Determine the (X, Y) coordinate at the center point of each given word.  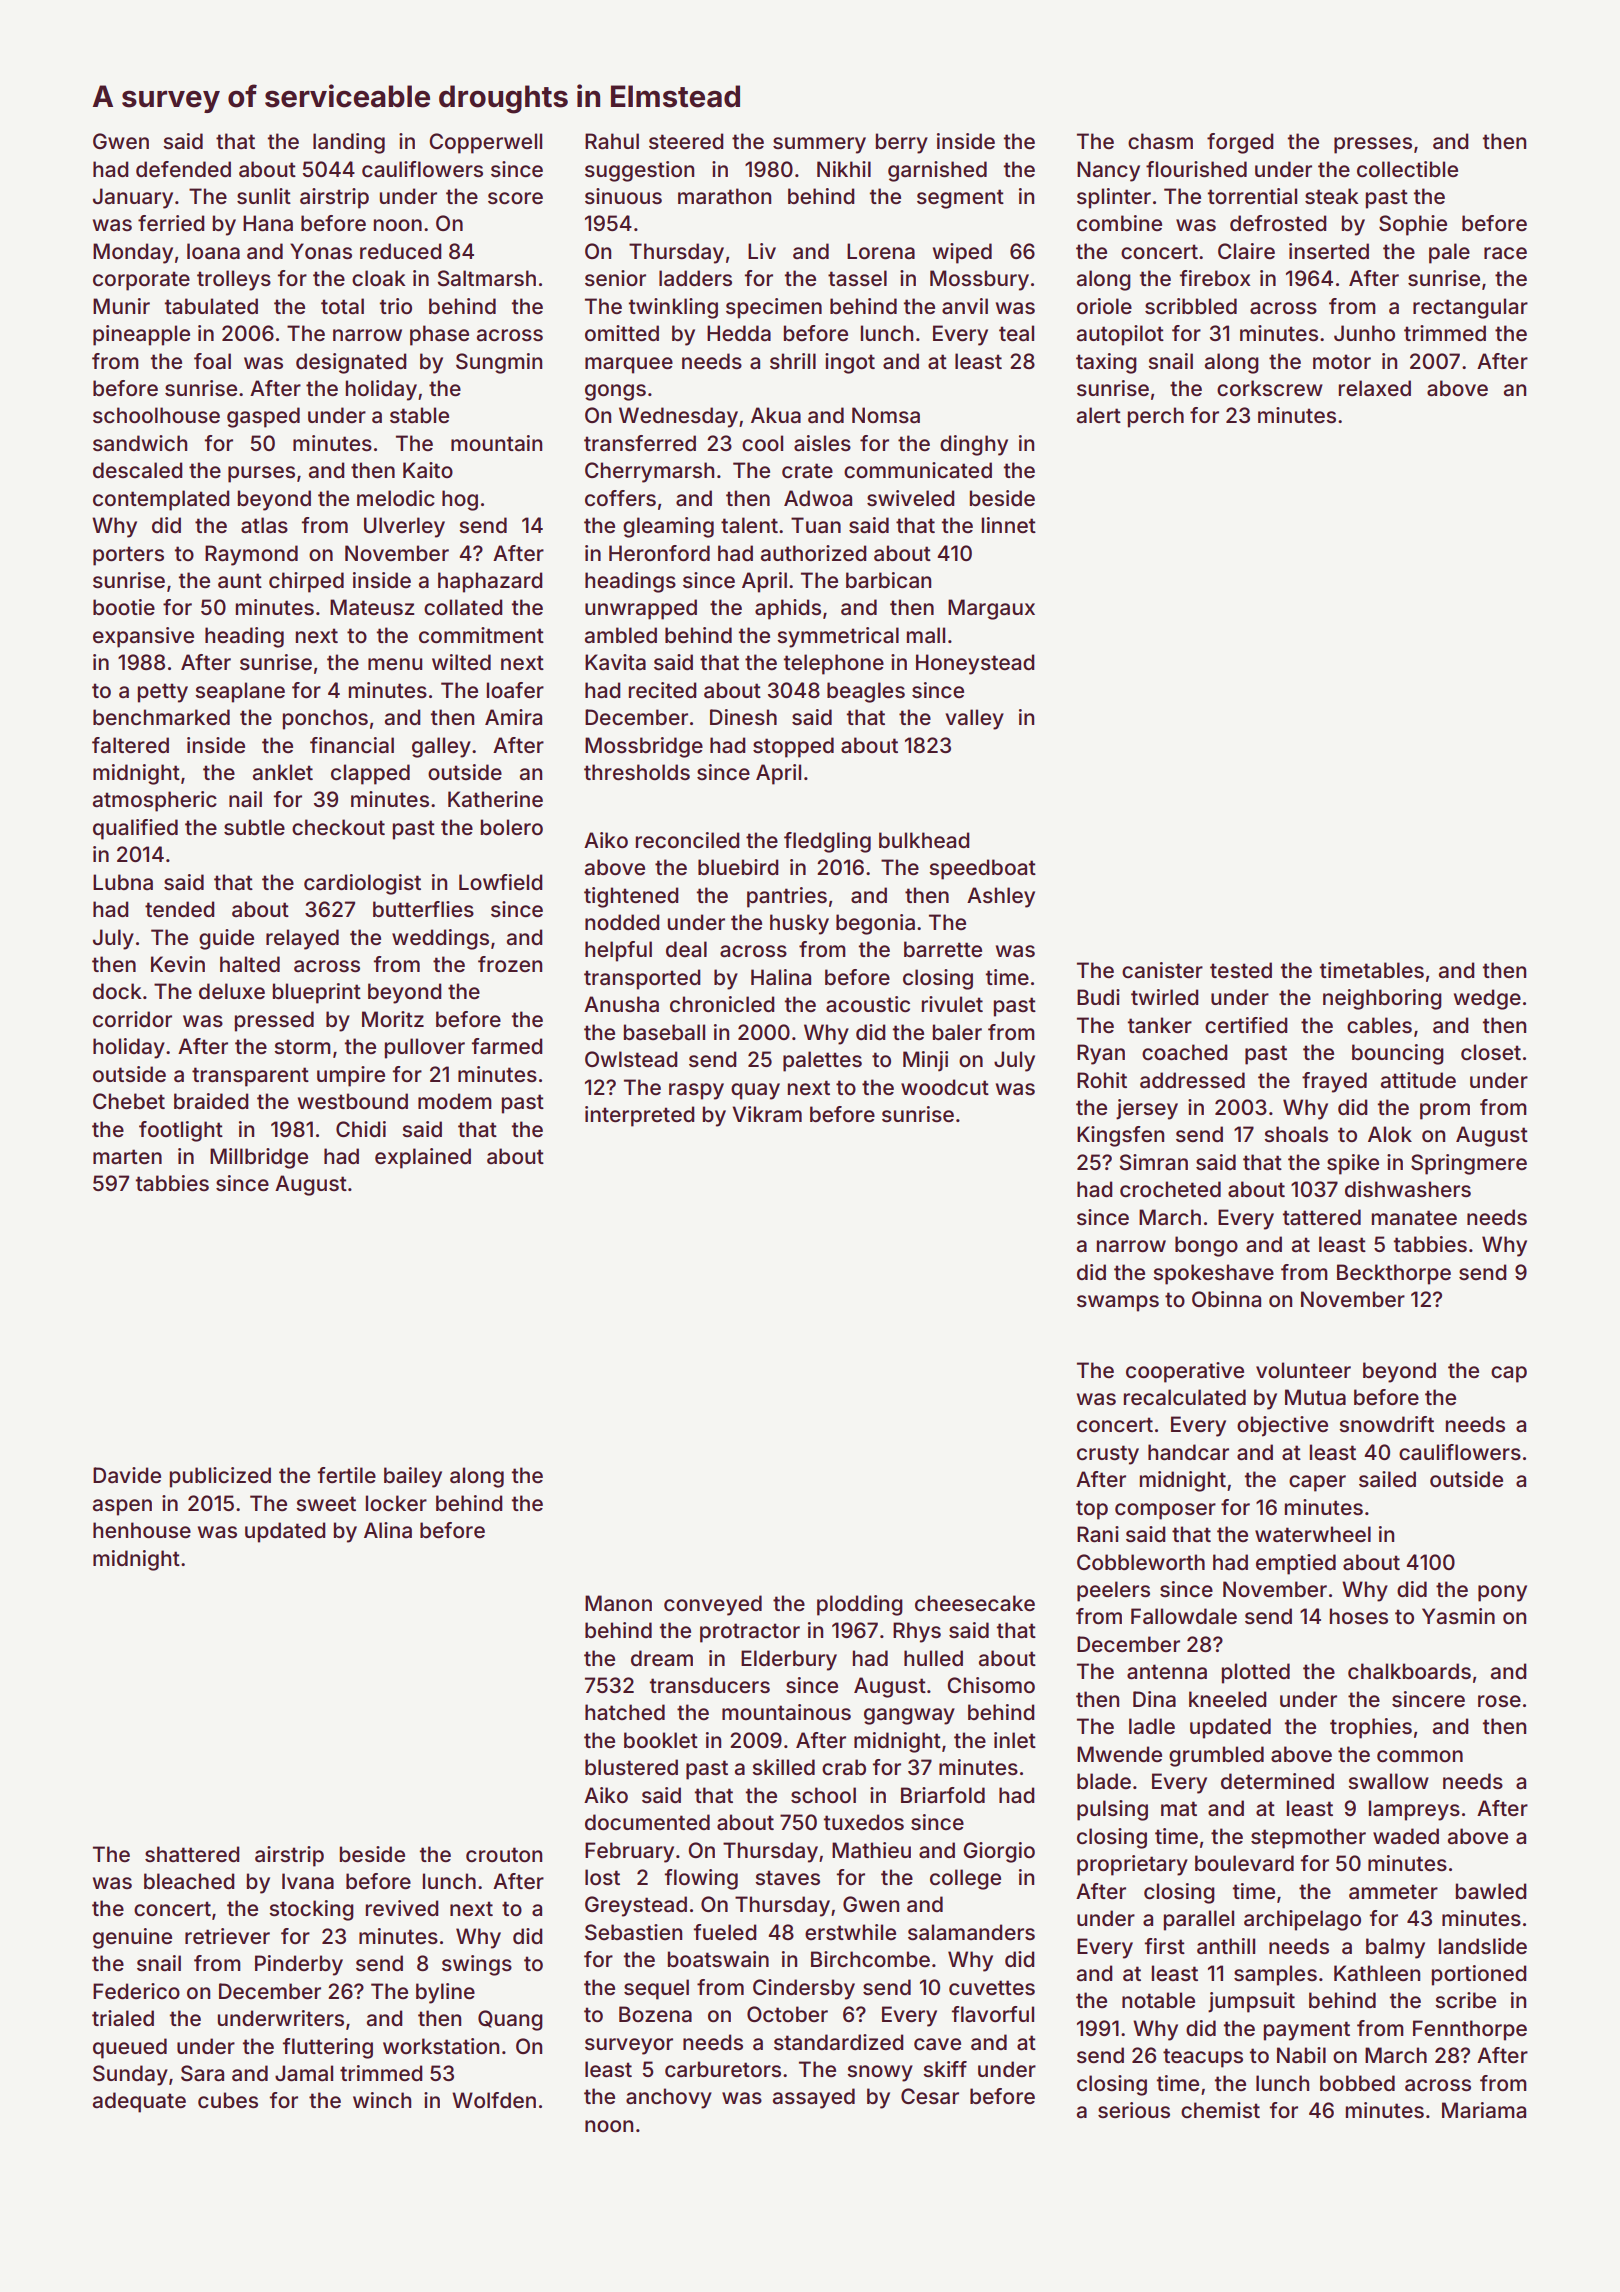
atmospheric (155, 801)
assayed (814, 2098)
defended (183, 169)
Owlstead (631, 1059)
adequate (139, 2102)
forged (1240, 143)
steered (686, 141)
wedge (1487, 999)
